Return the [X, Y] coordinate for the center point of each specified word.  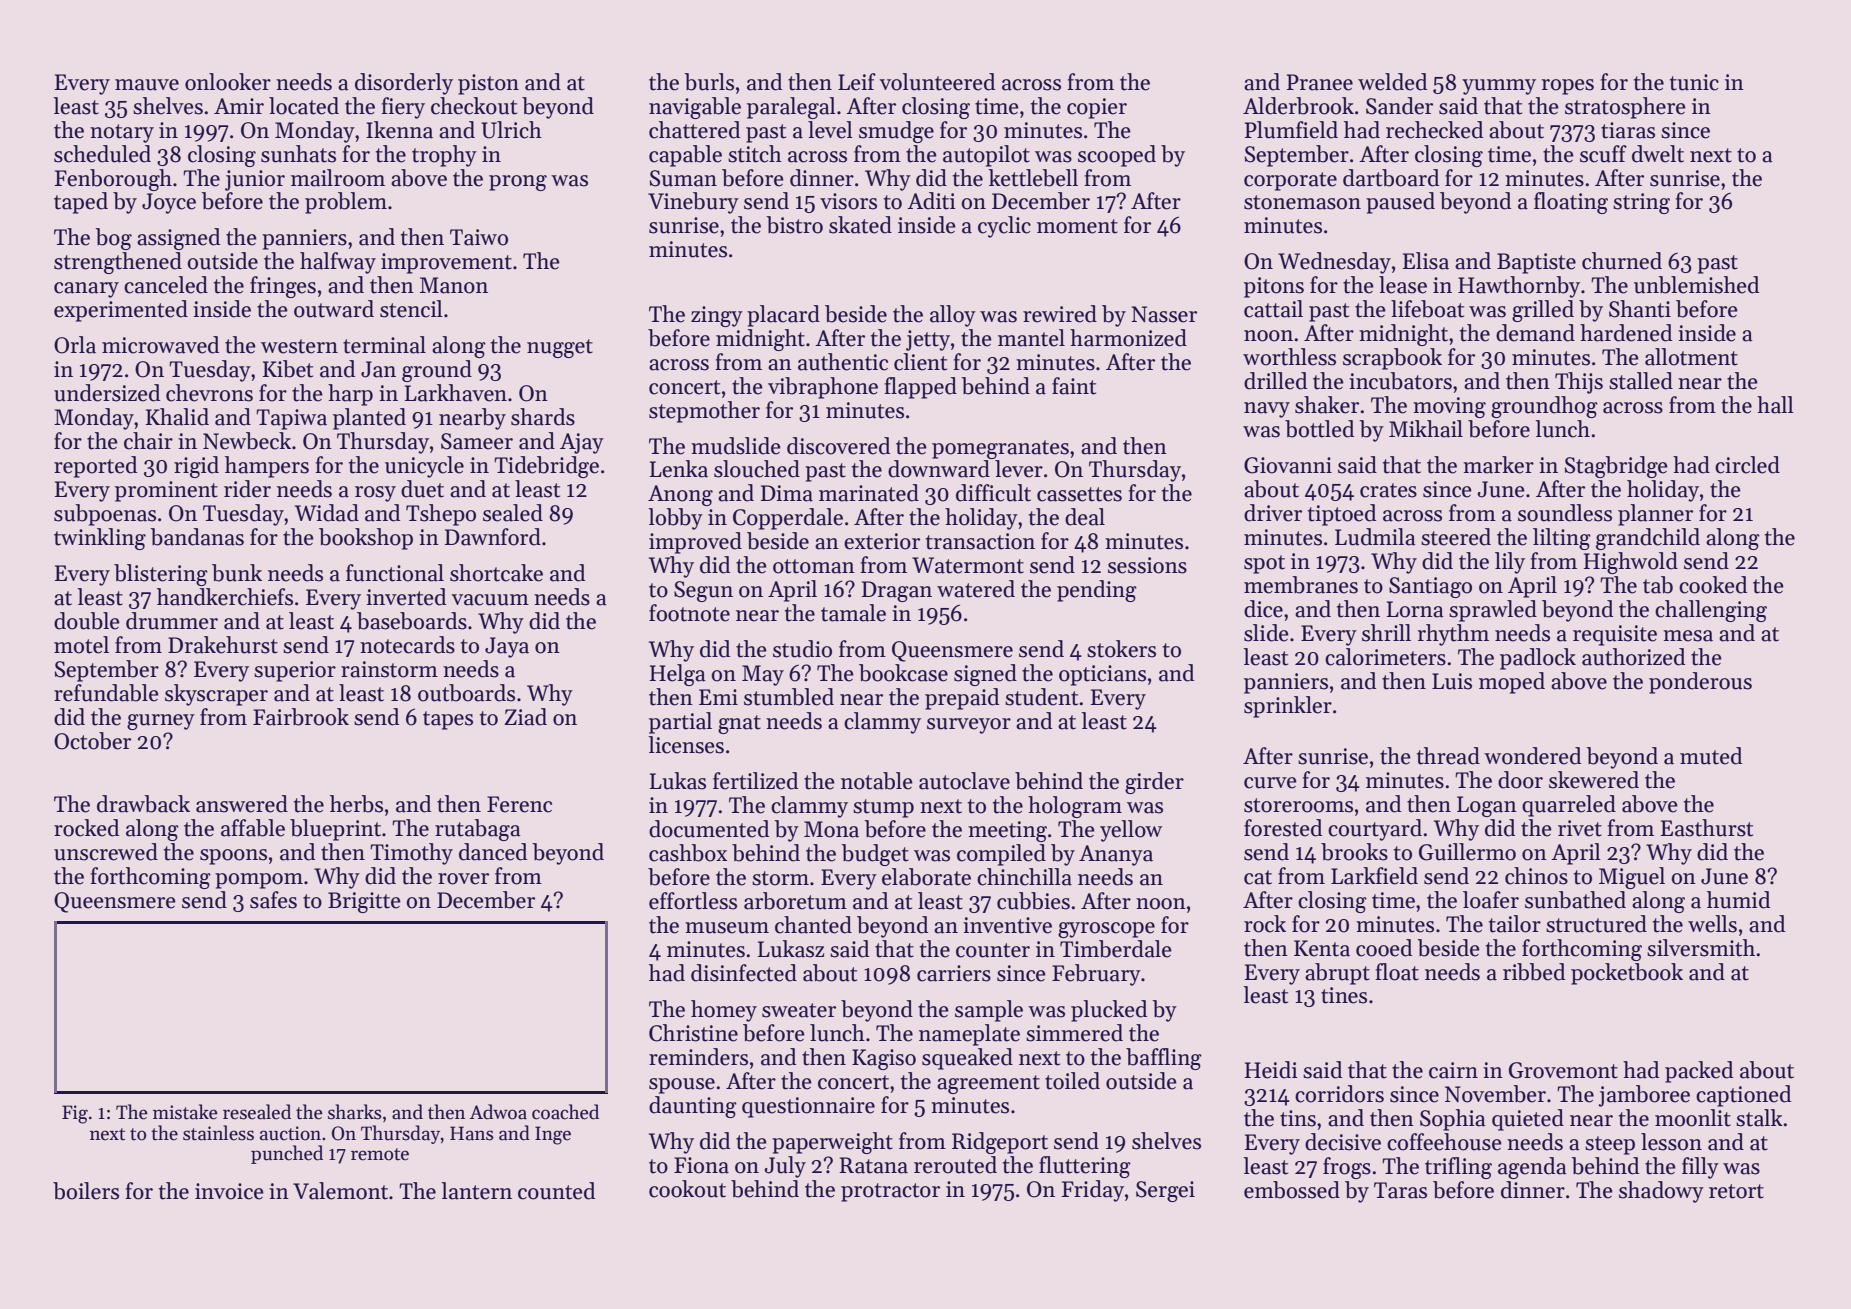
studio [802, 649]
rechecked [1434, 130]
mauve [147, 85]
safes [273, 900]
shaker [1327, 405]
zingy [717, 316]
